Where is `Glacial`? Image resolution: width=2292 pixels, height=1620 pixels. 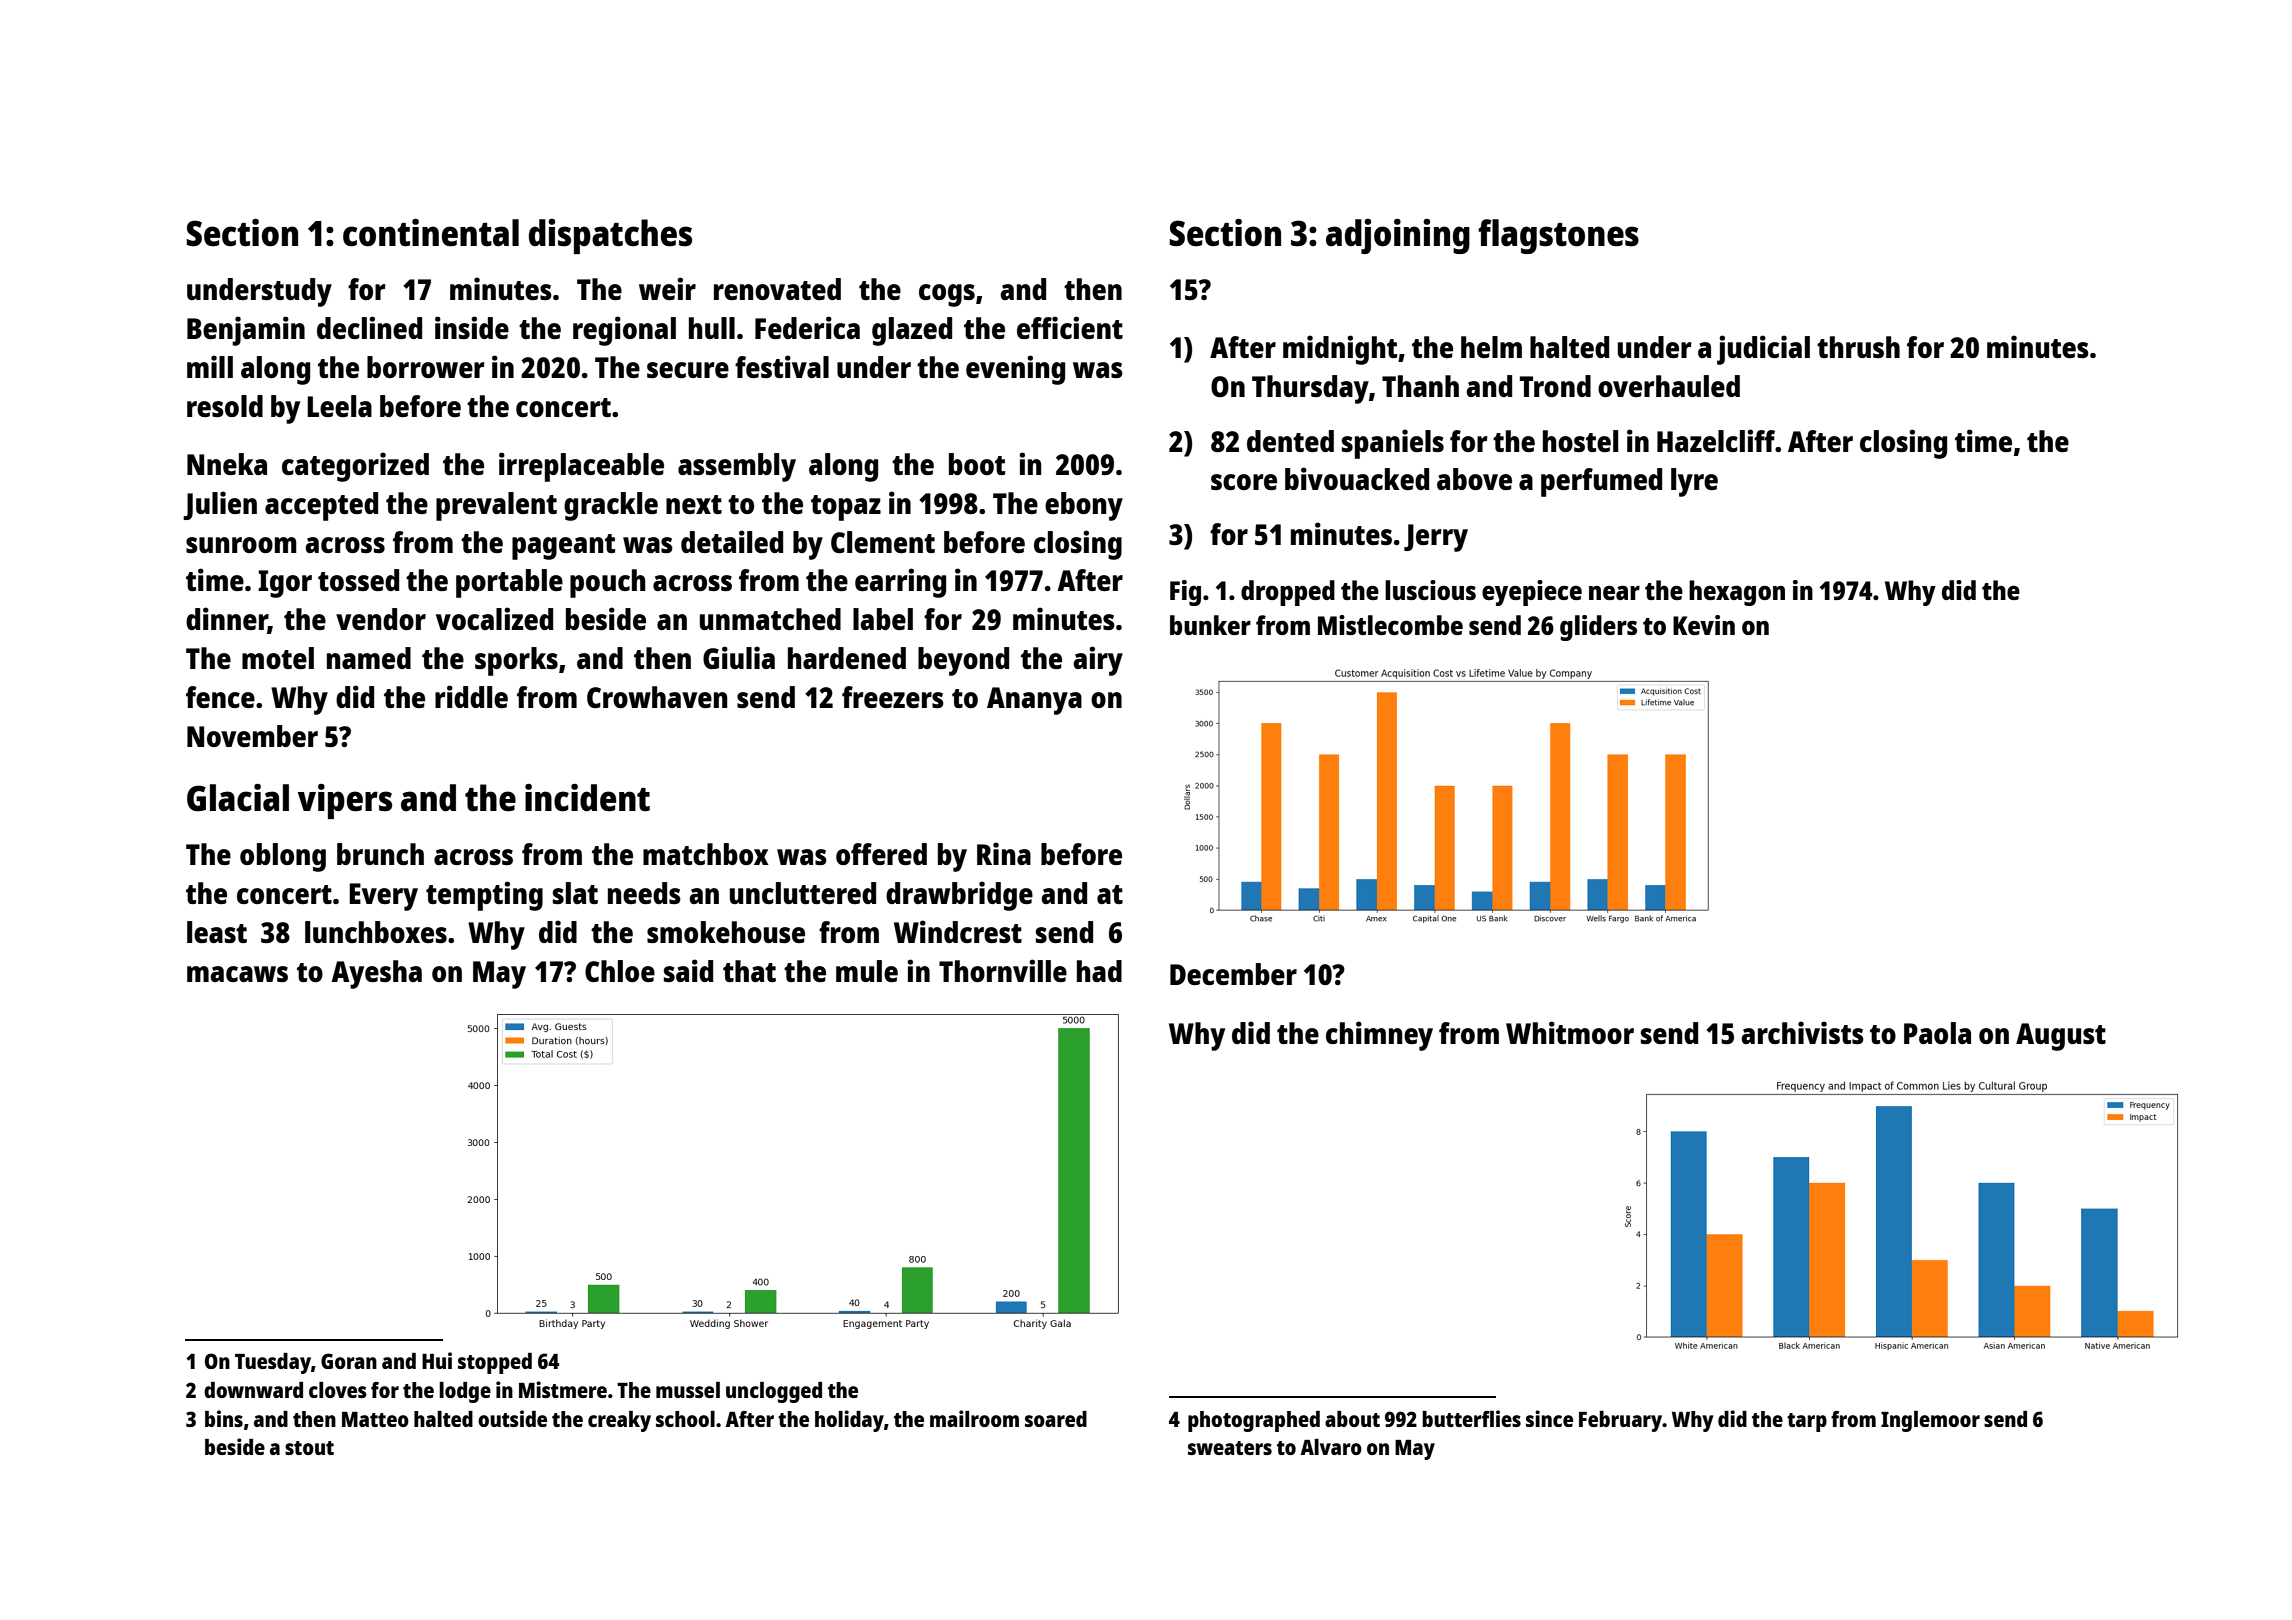
Glacial is located at coordinates (238, 798).
